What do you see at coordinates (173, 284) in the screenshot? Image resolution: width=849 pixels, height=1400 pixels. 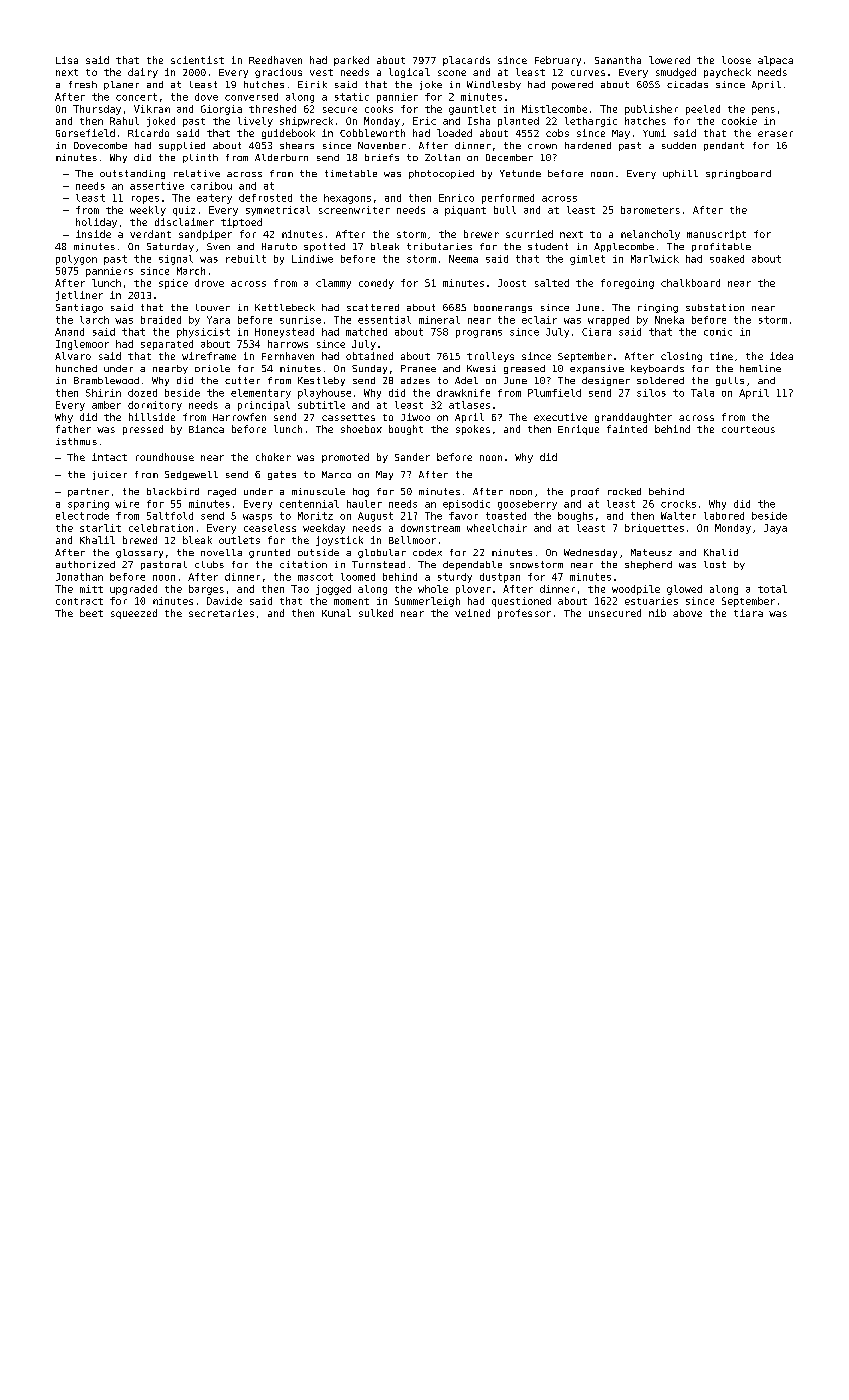 I see `spice` at bounding box center [173, 284].
